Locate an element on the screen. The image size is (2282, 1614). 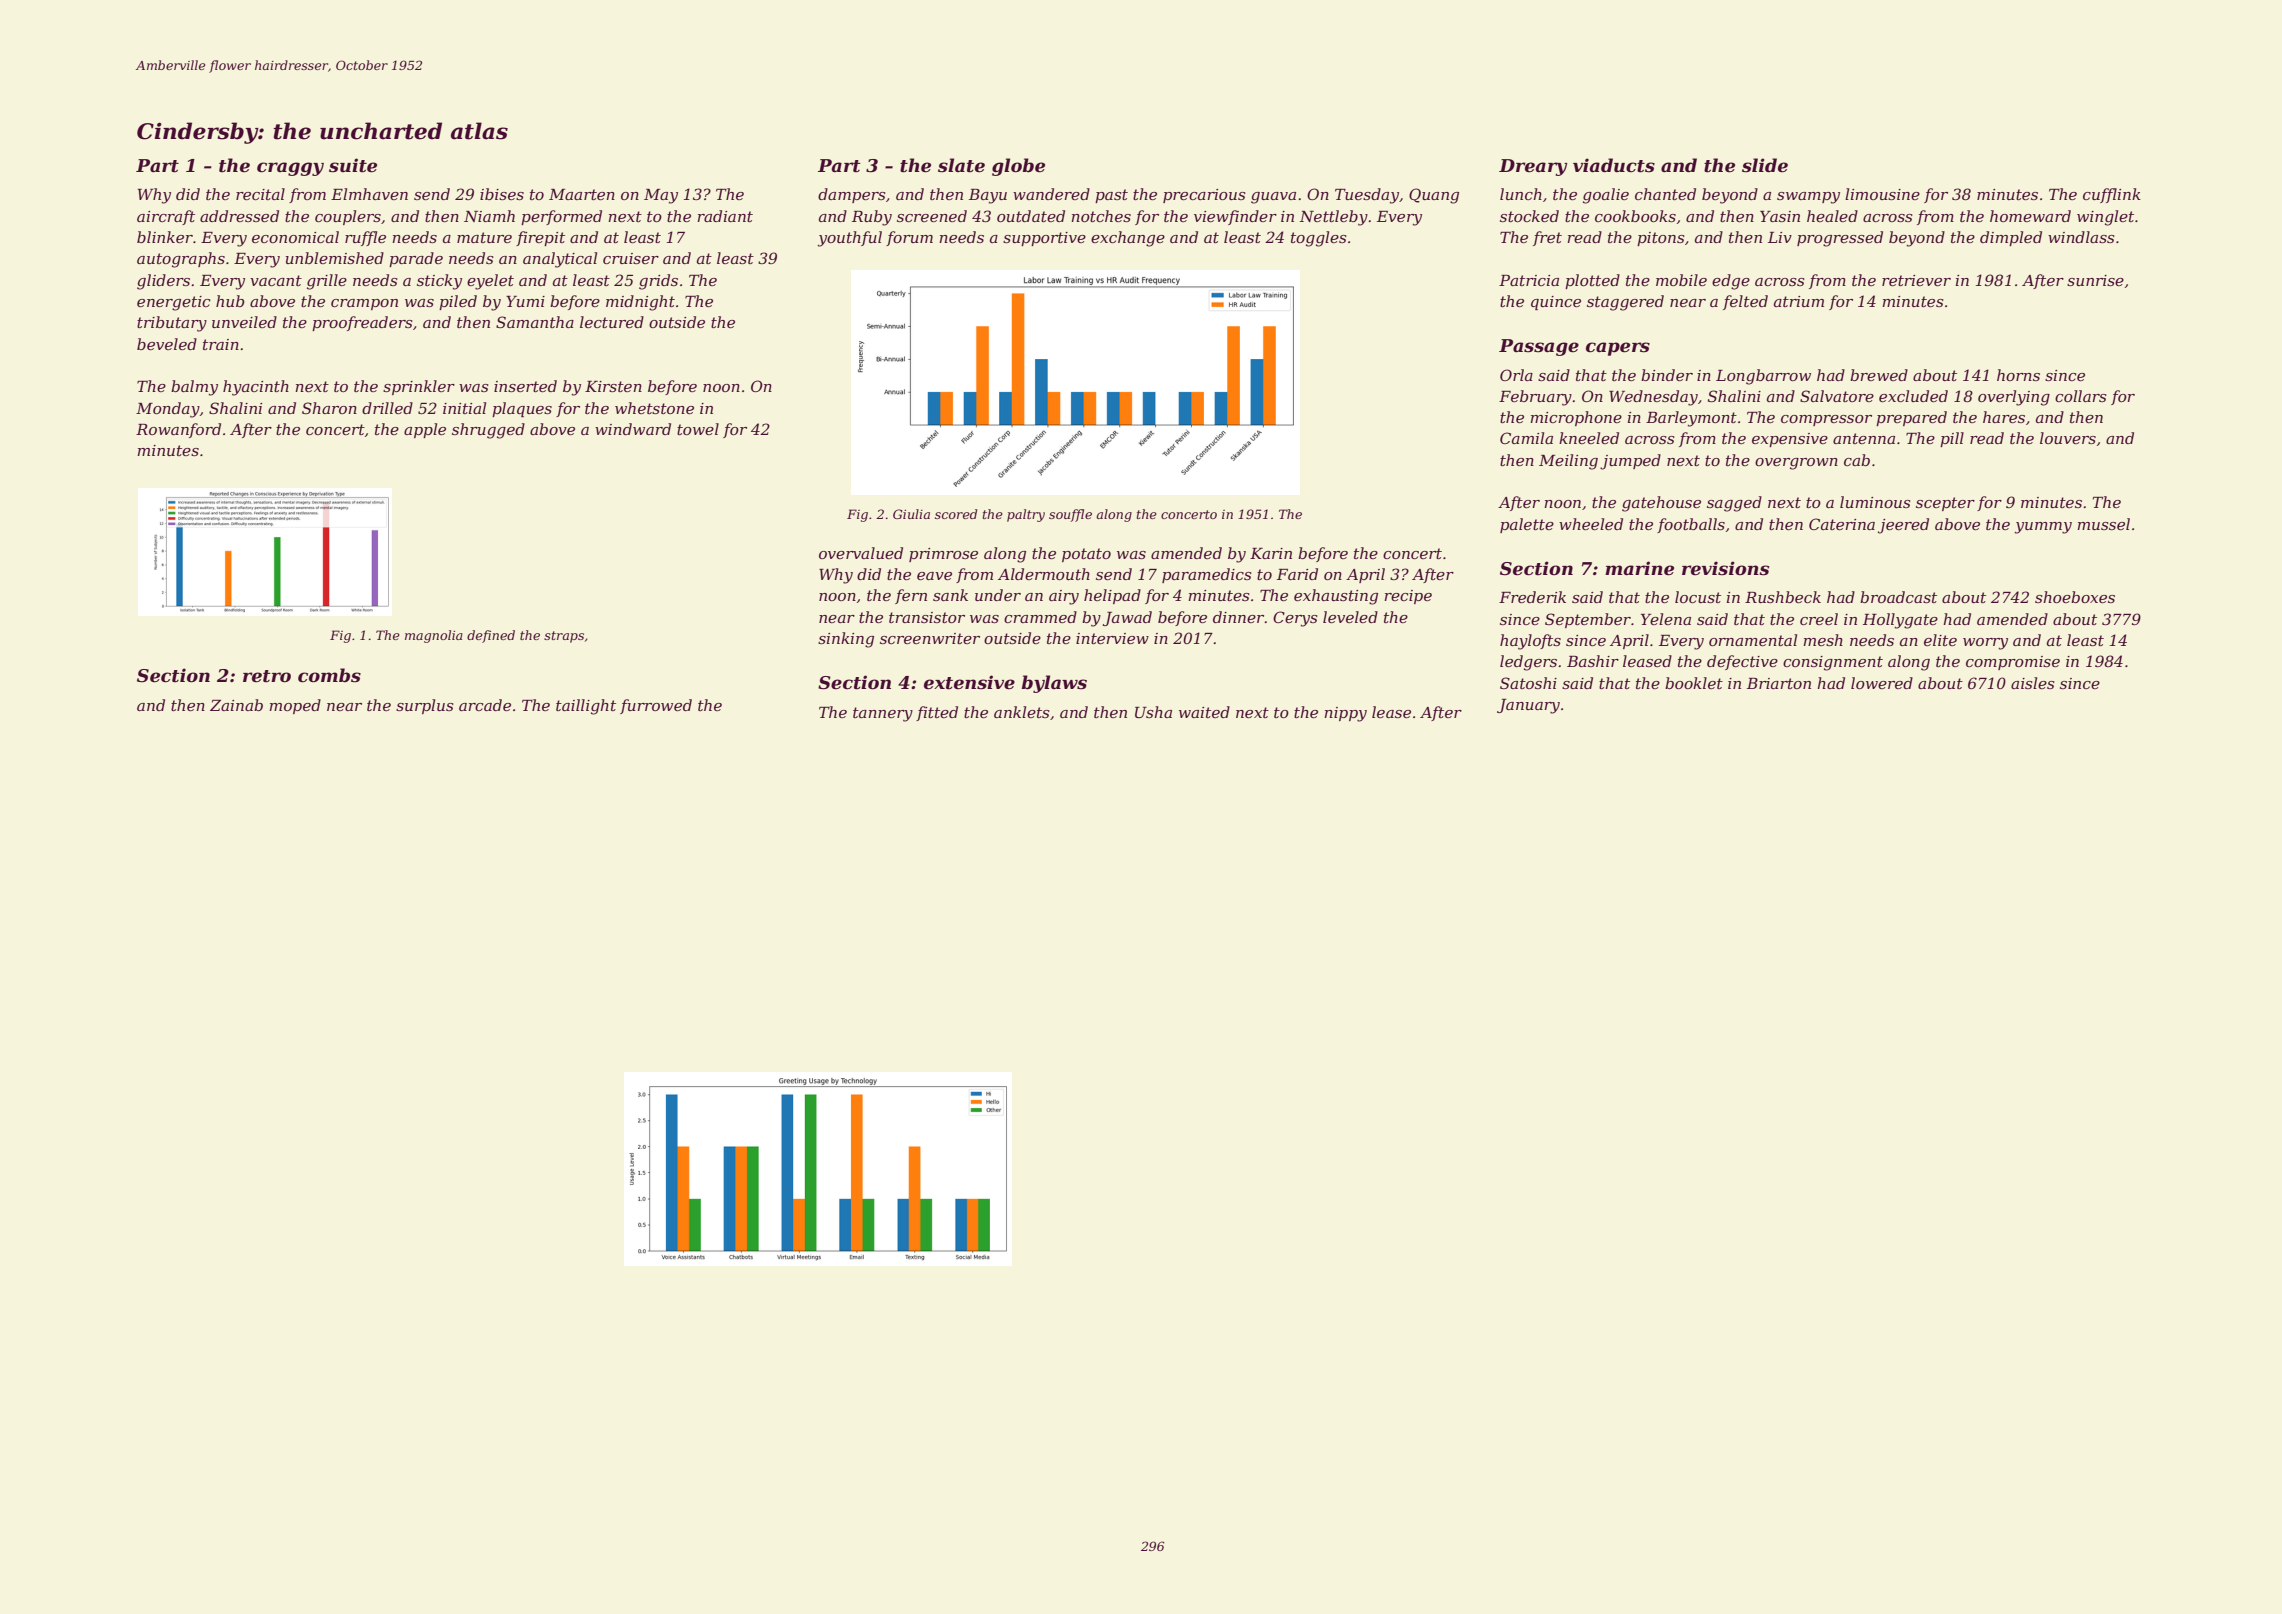
beveled is located at coordinates (167, 344).
